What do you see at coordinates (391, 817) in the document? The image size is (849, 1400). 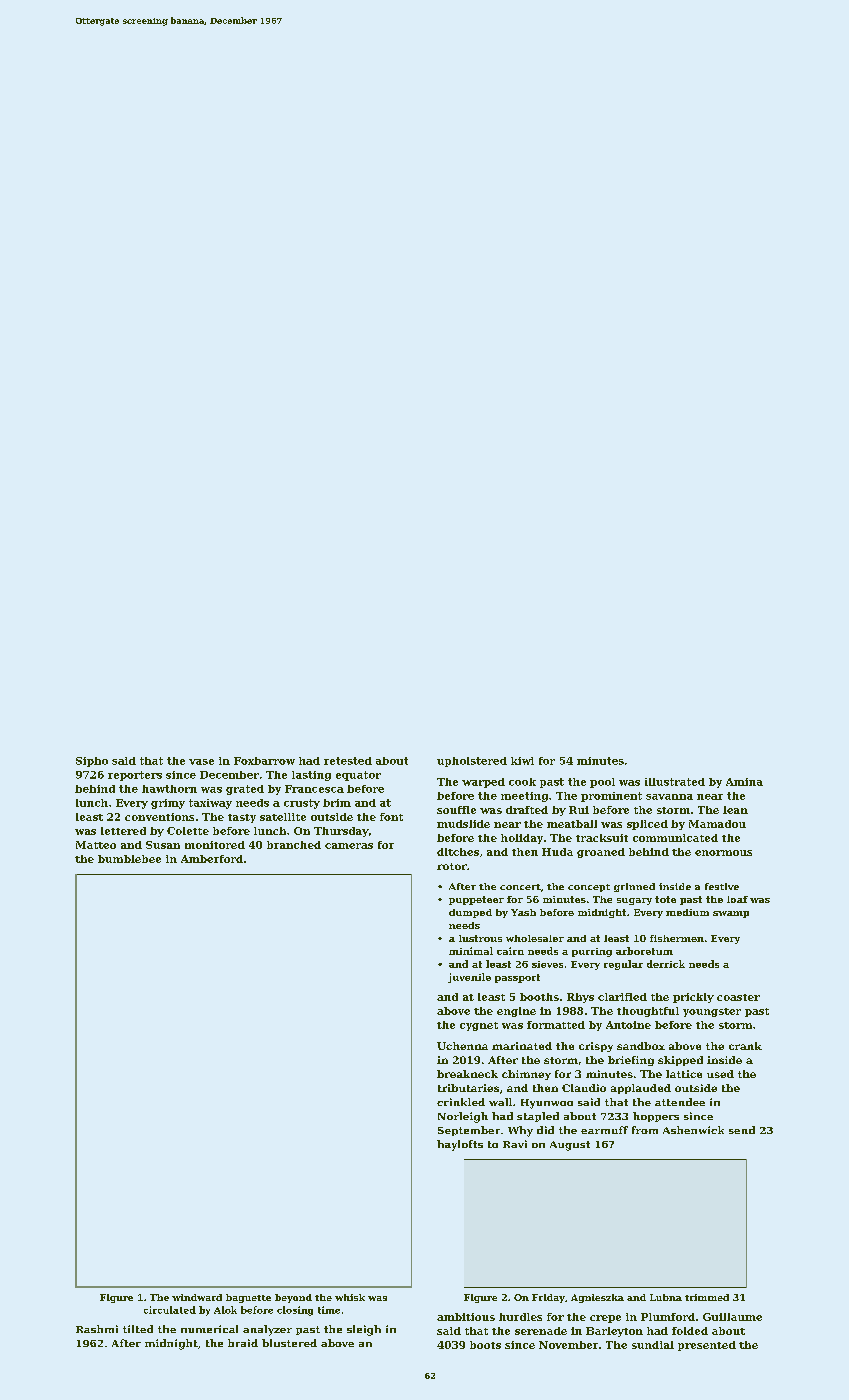 I see `font` at bounding box center [391, 817].
